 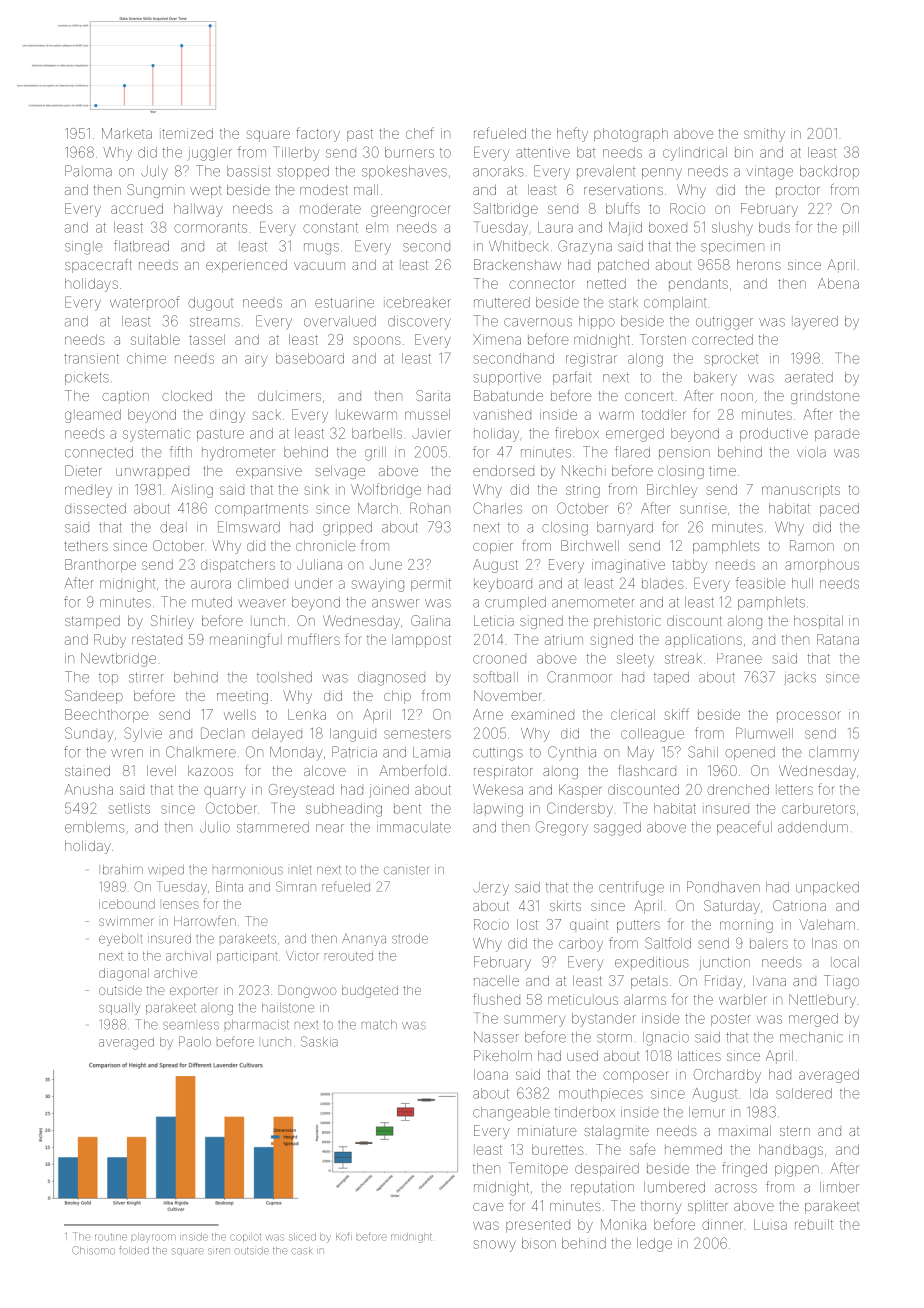 What do you see at coordinates (725, 964) in the image?
I see `junction` at bounding box center [725, 964].
